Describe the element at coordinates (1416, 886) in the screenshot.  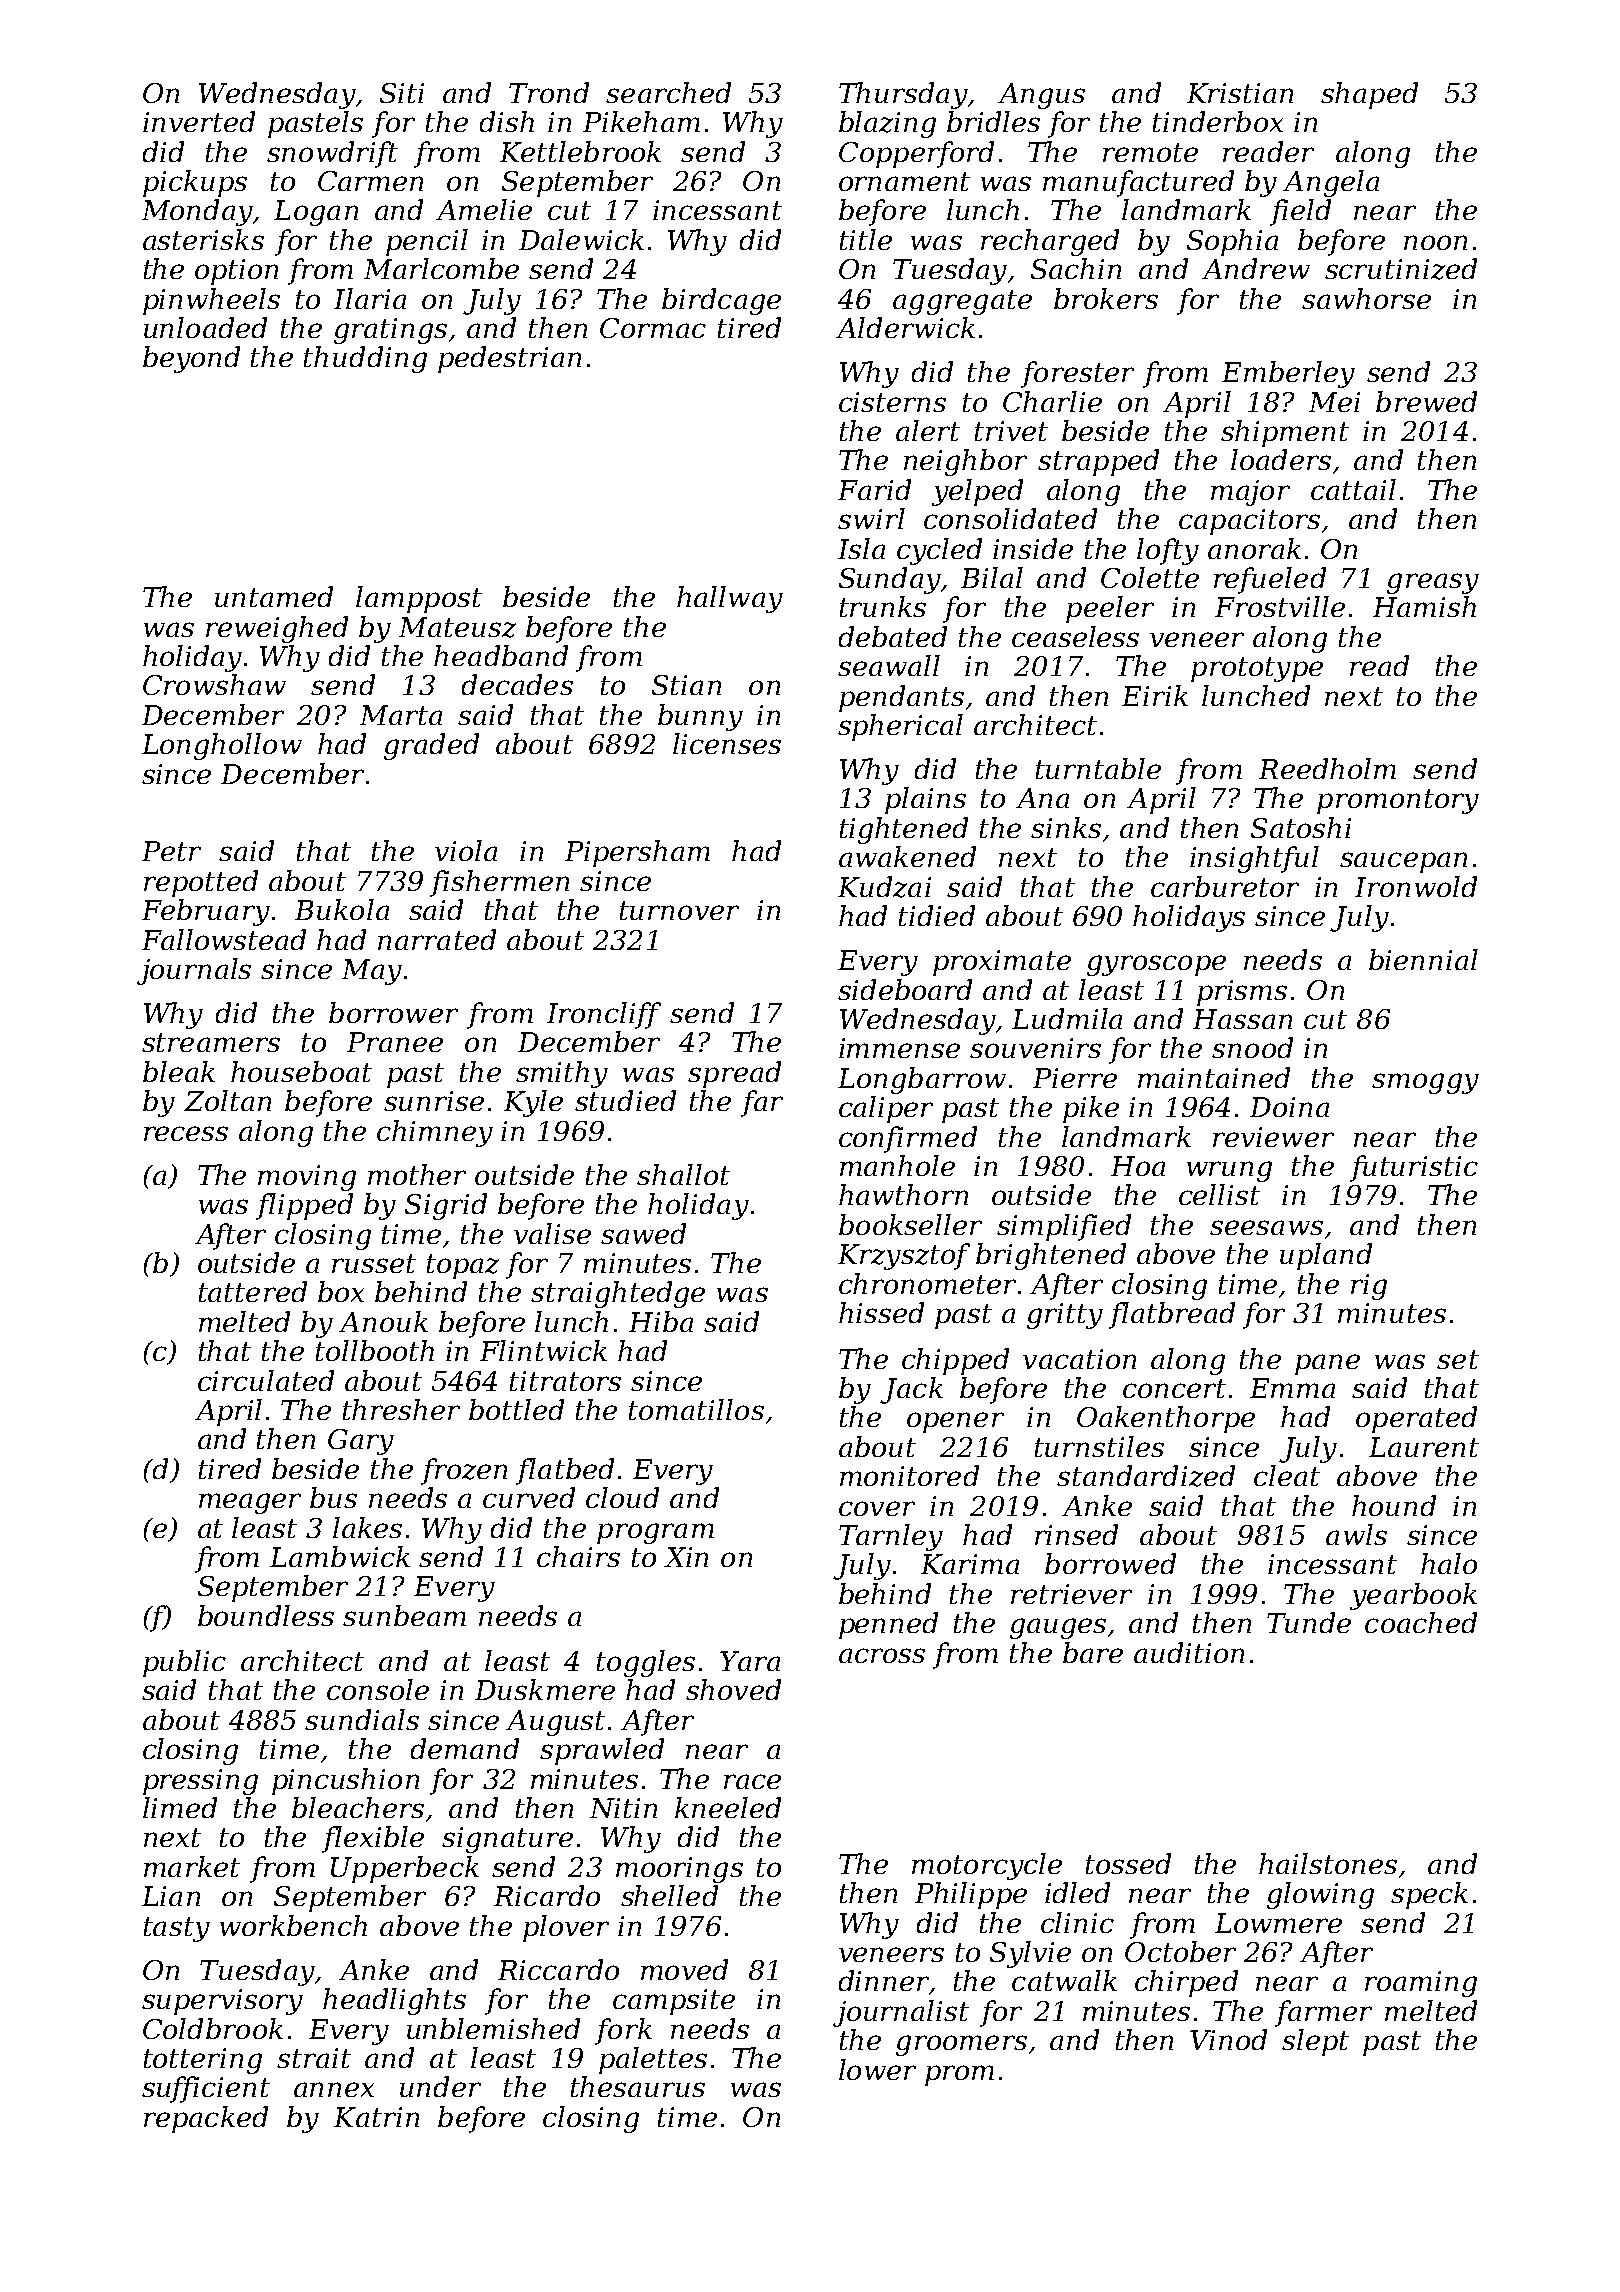
I see `Ironwold` at that location.
